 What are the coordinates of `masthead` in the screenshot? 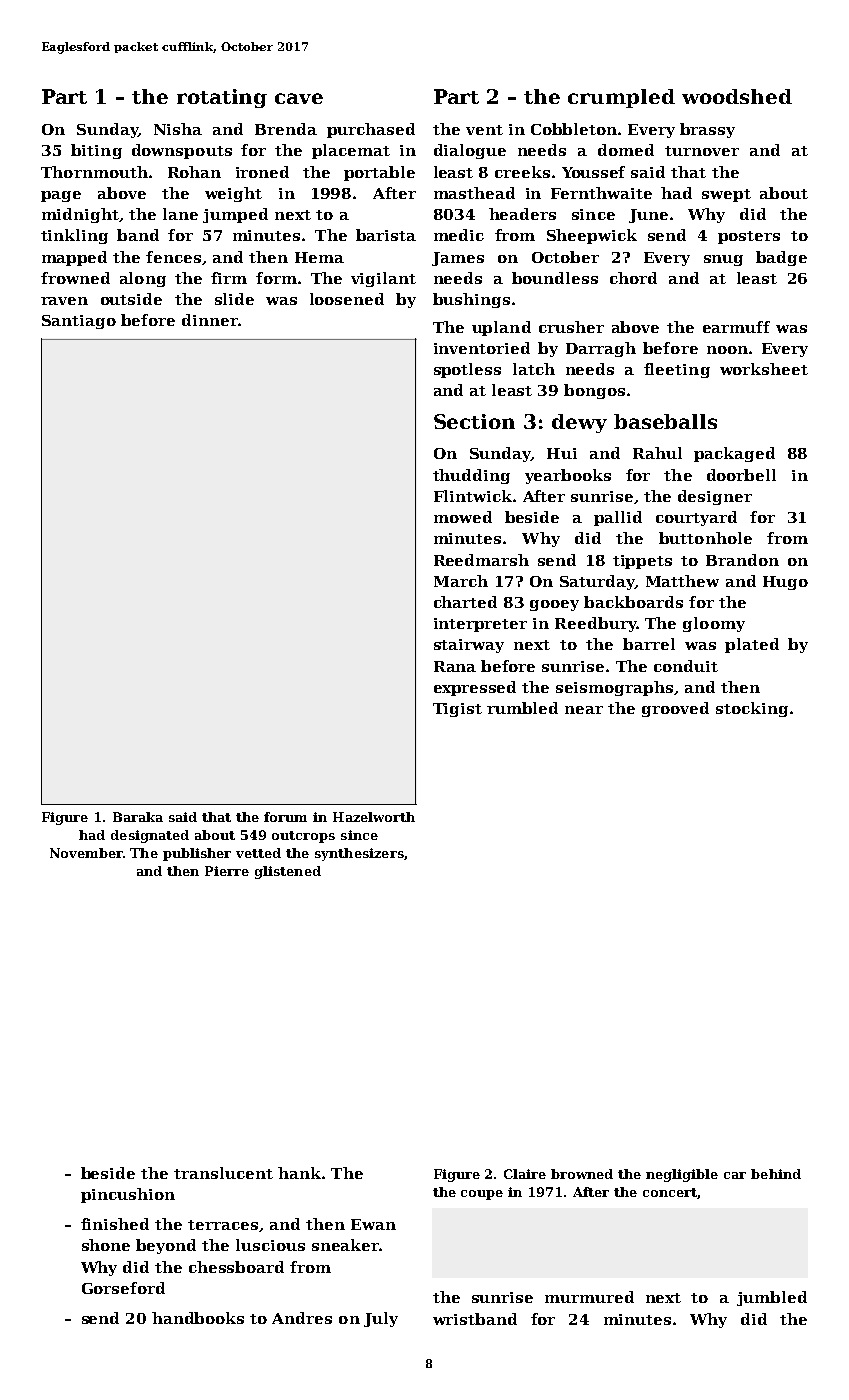 It's located at (474, 193).
